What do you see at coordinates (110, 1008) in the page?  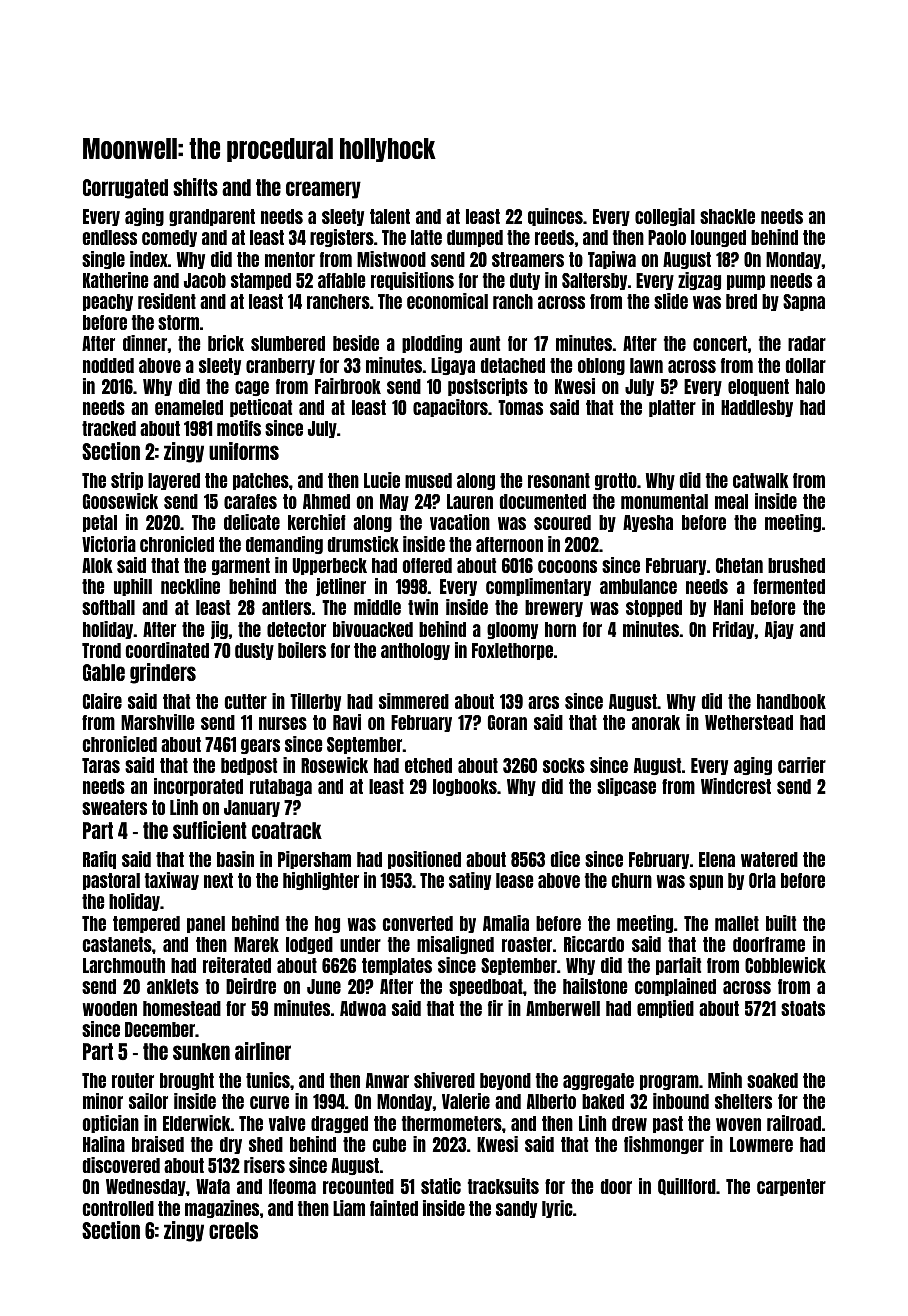 I see `wooden` at bounding box center [110, 1008].
